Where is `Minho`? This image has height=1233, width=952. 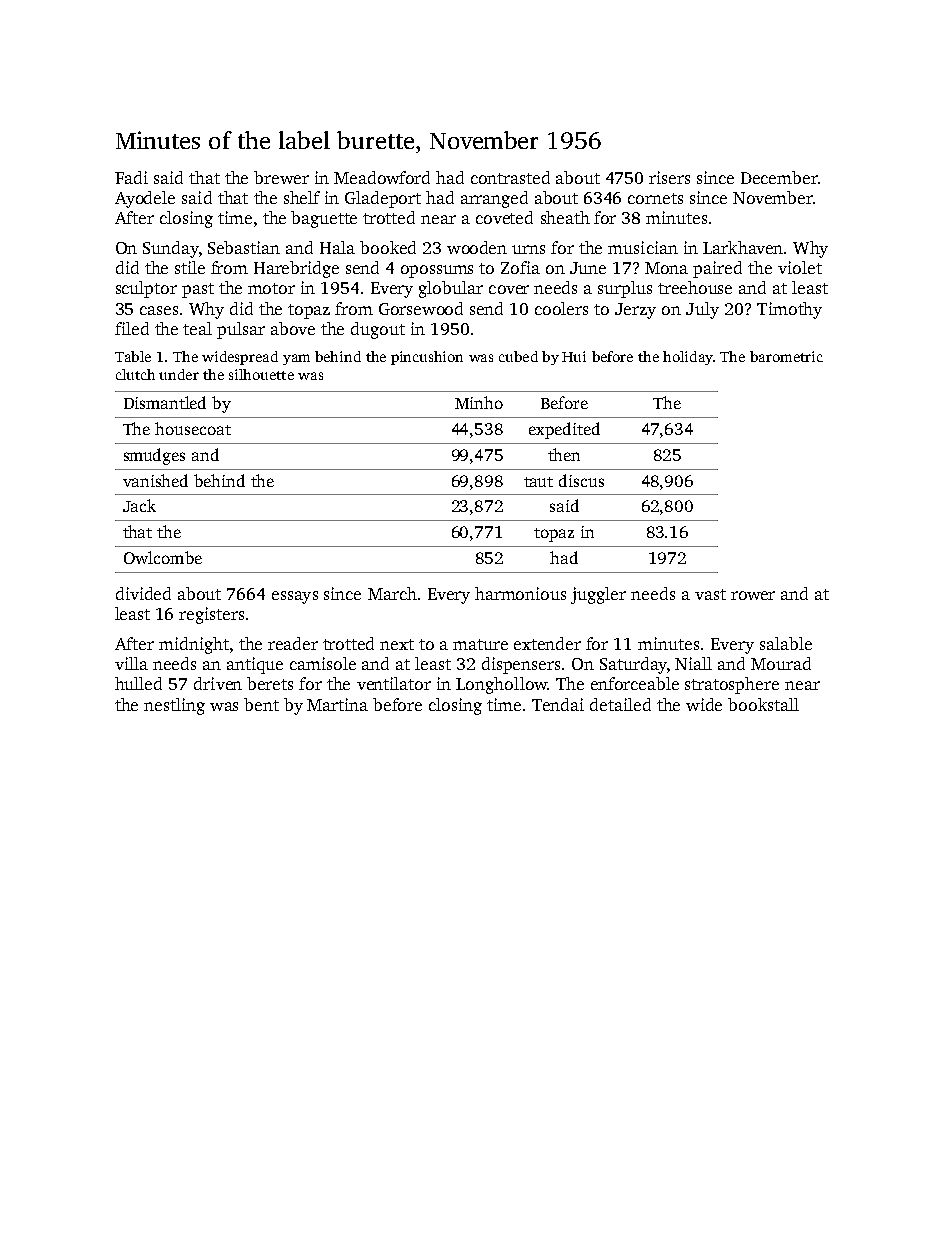 Minho is located at coordinates (479, 402).
